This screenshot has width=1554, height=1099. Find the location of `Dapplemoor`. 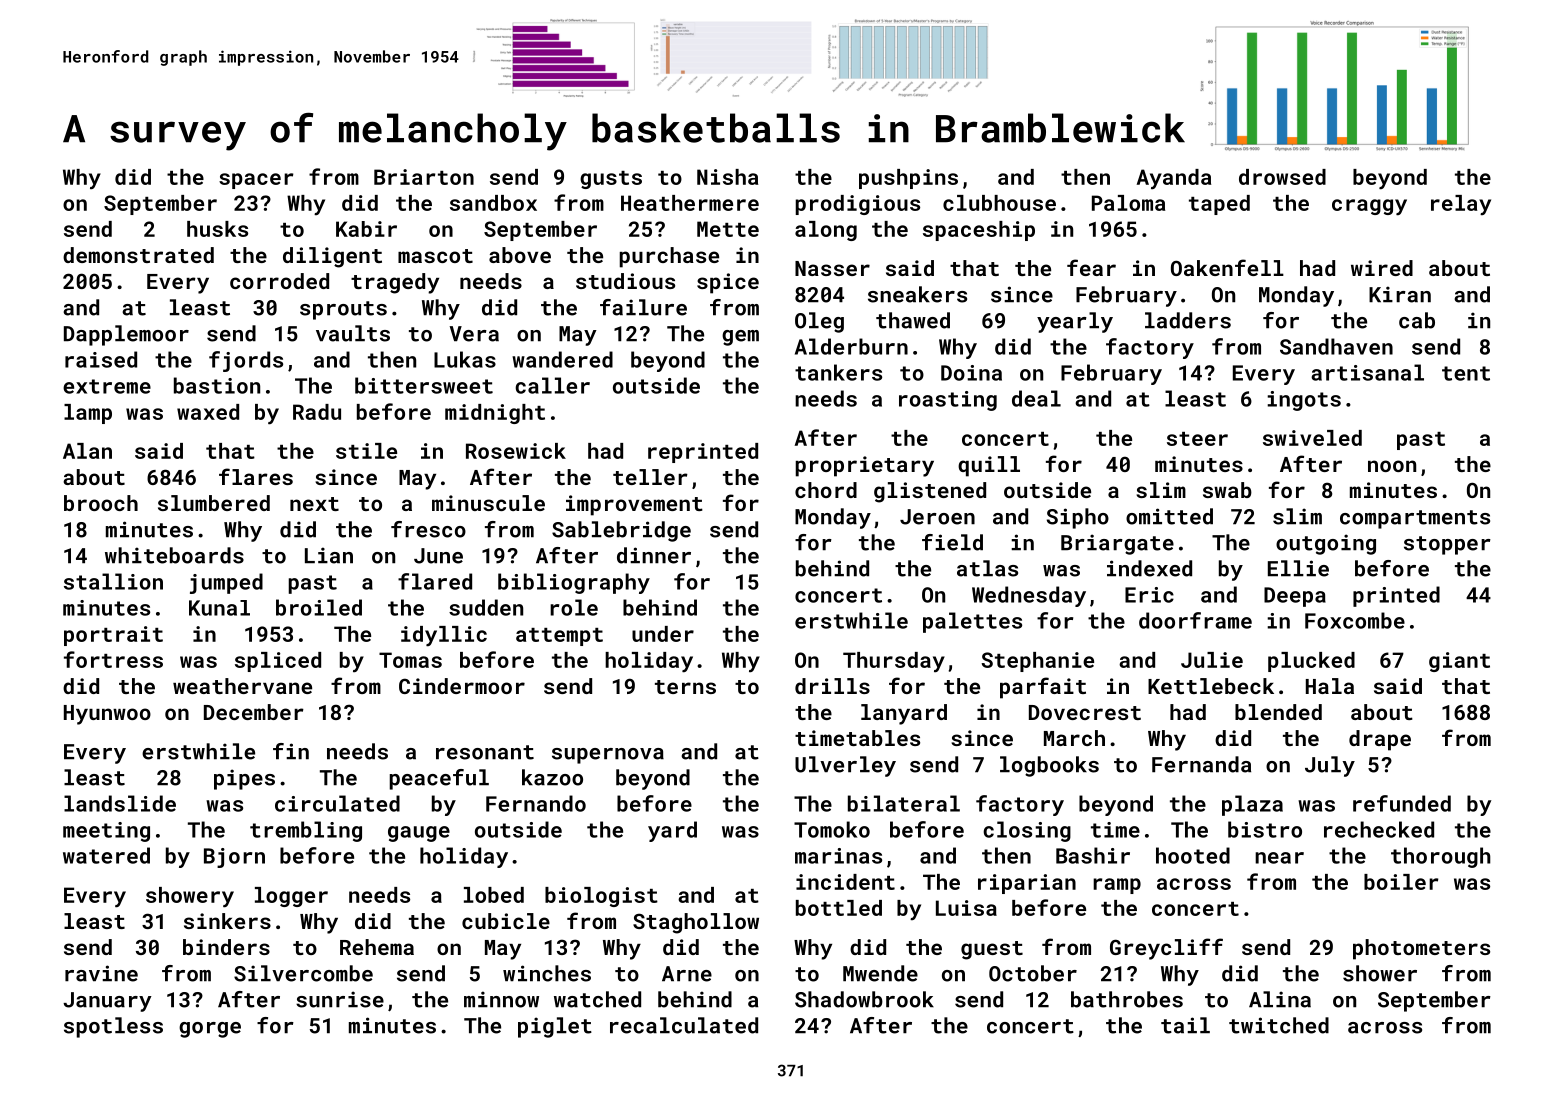

Dapplemoor is located at coordinates (126, 335).
